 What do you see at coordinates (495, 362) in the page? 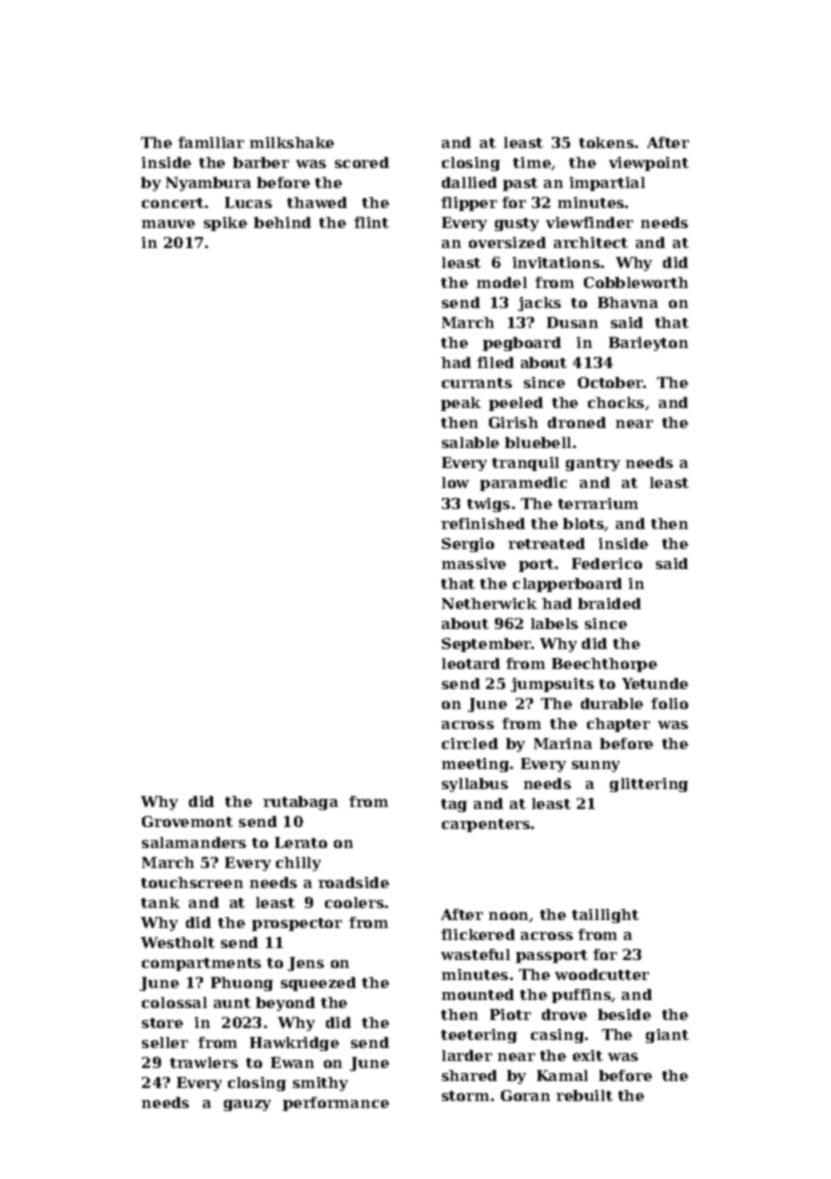
I see `filed` at bounding box center [495, 362].
